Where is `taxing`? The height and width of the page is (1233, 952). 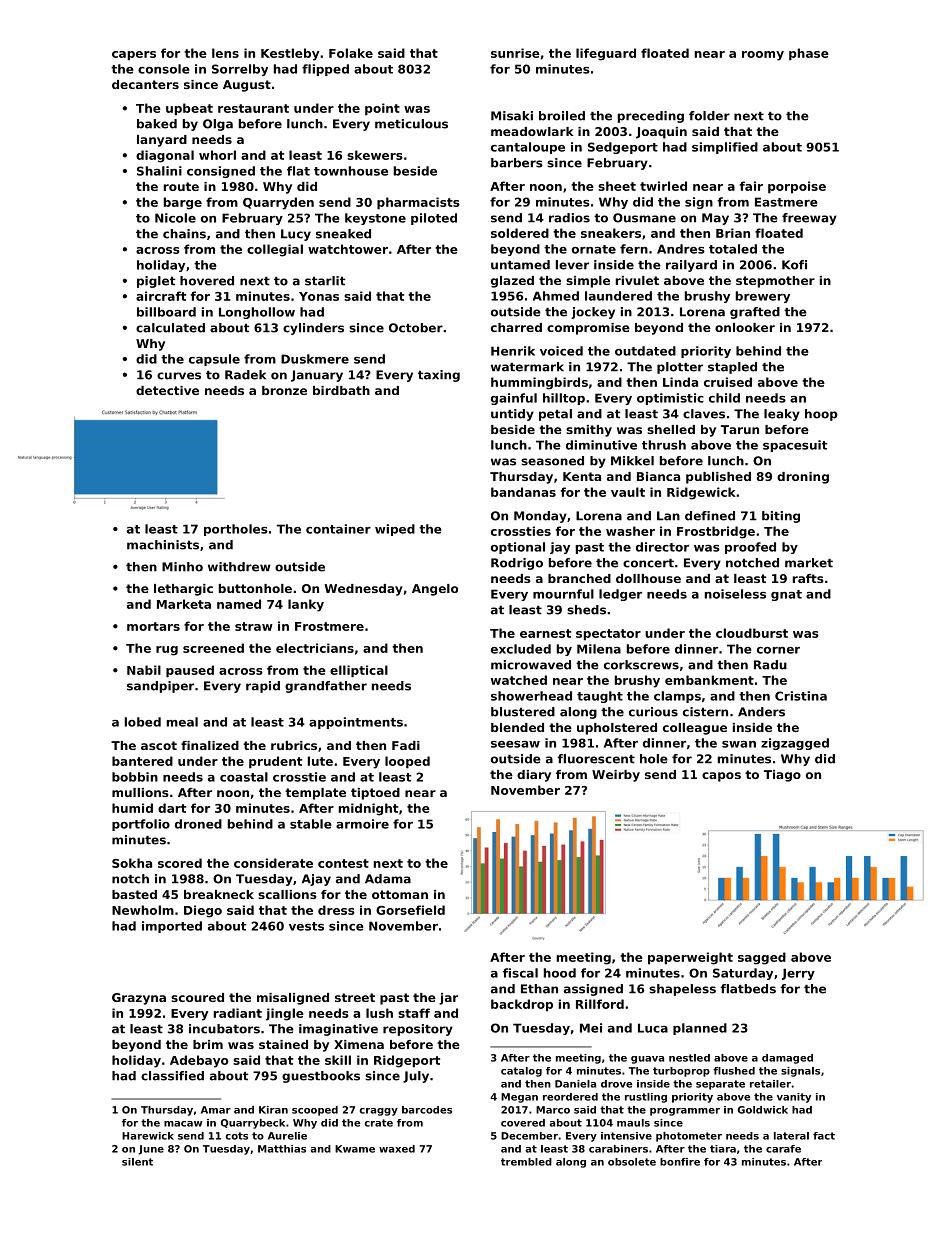
taxing is located at coordinates (439, 376).
